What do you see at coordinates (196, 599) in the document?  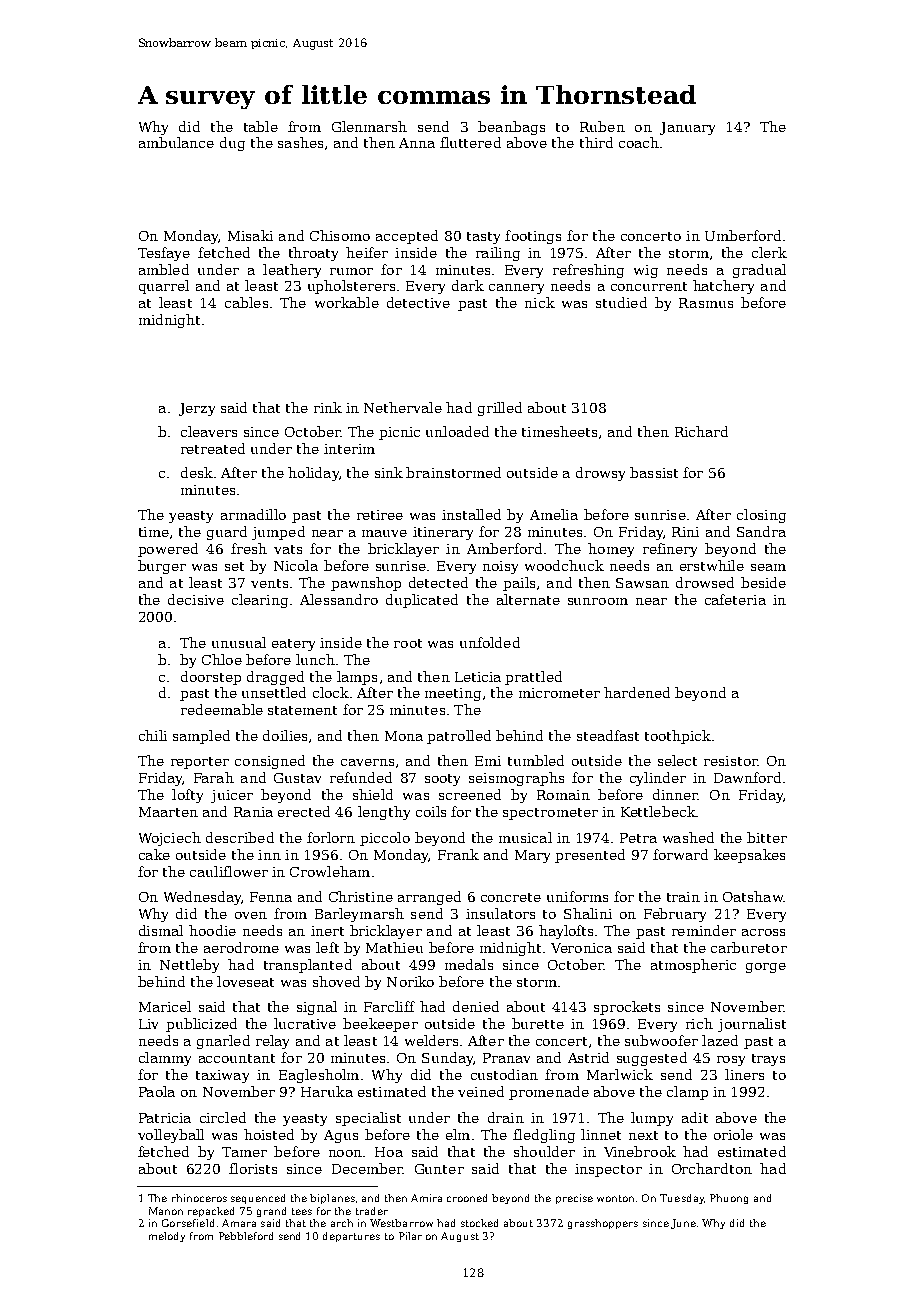 I see `decisive` at bounding box center [196, 599].
